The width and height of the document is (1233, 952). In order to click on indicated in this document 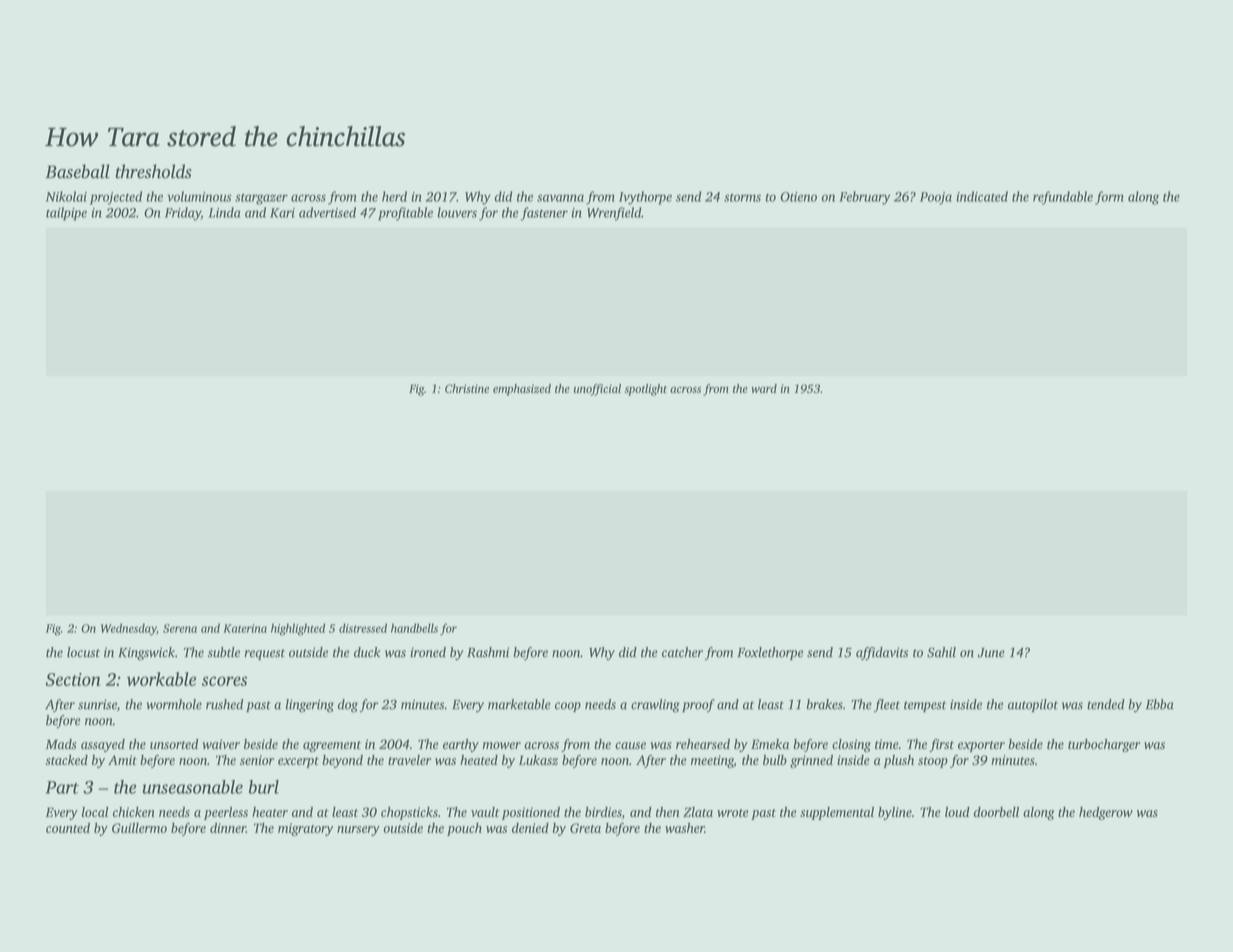, I will do `click(982, 196)`.
